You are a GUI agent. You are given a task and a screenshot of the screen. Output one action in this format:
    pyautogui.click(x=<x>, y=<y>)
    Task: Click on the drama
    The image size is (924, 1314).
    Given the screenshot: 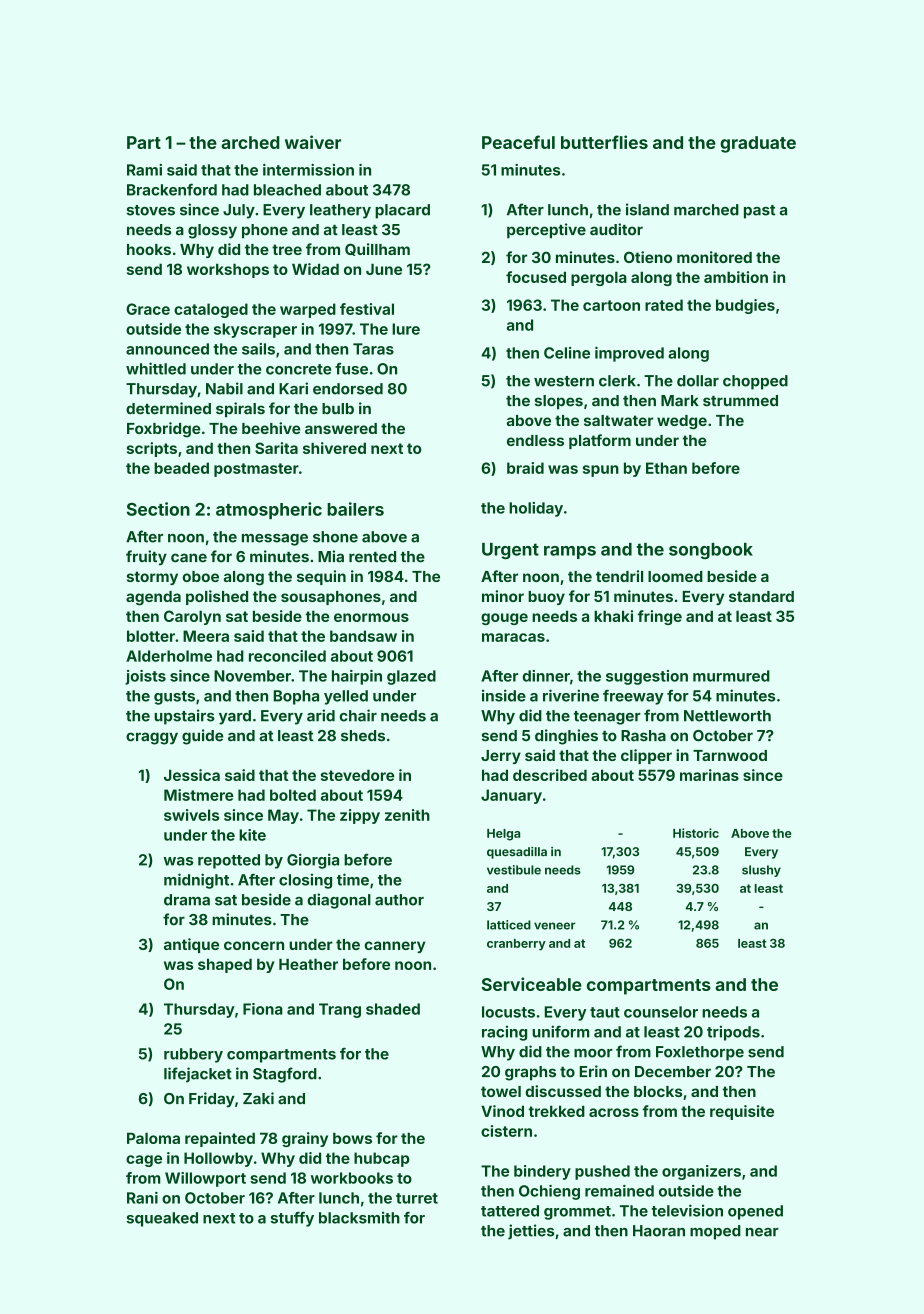 What is the action you would take?
    pyautogui.click(x=187, y=900)
